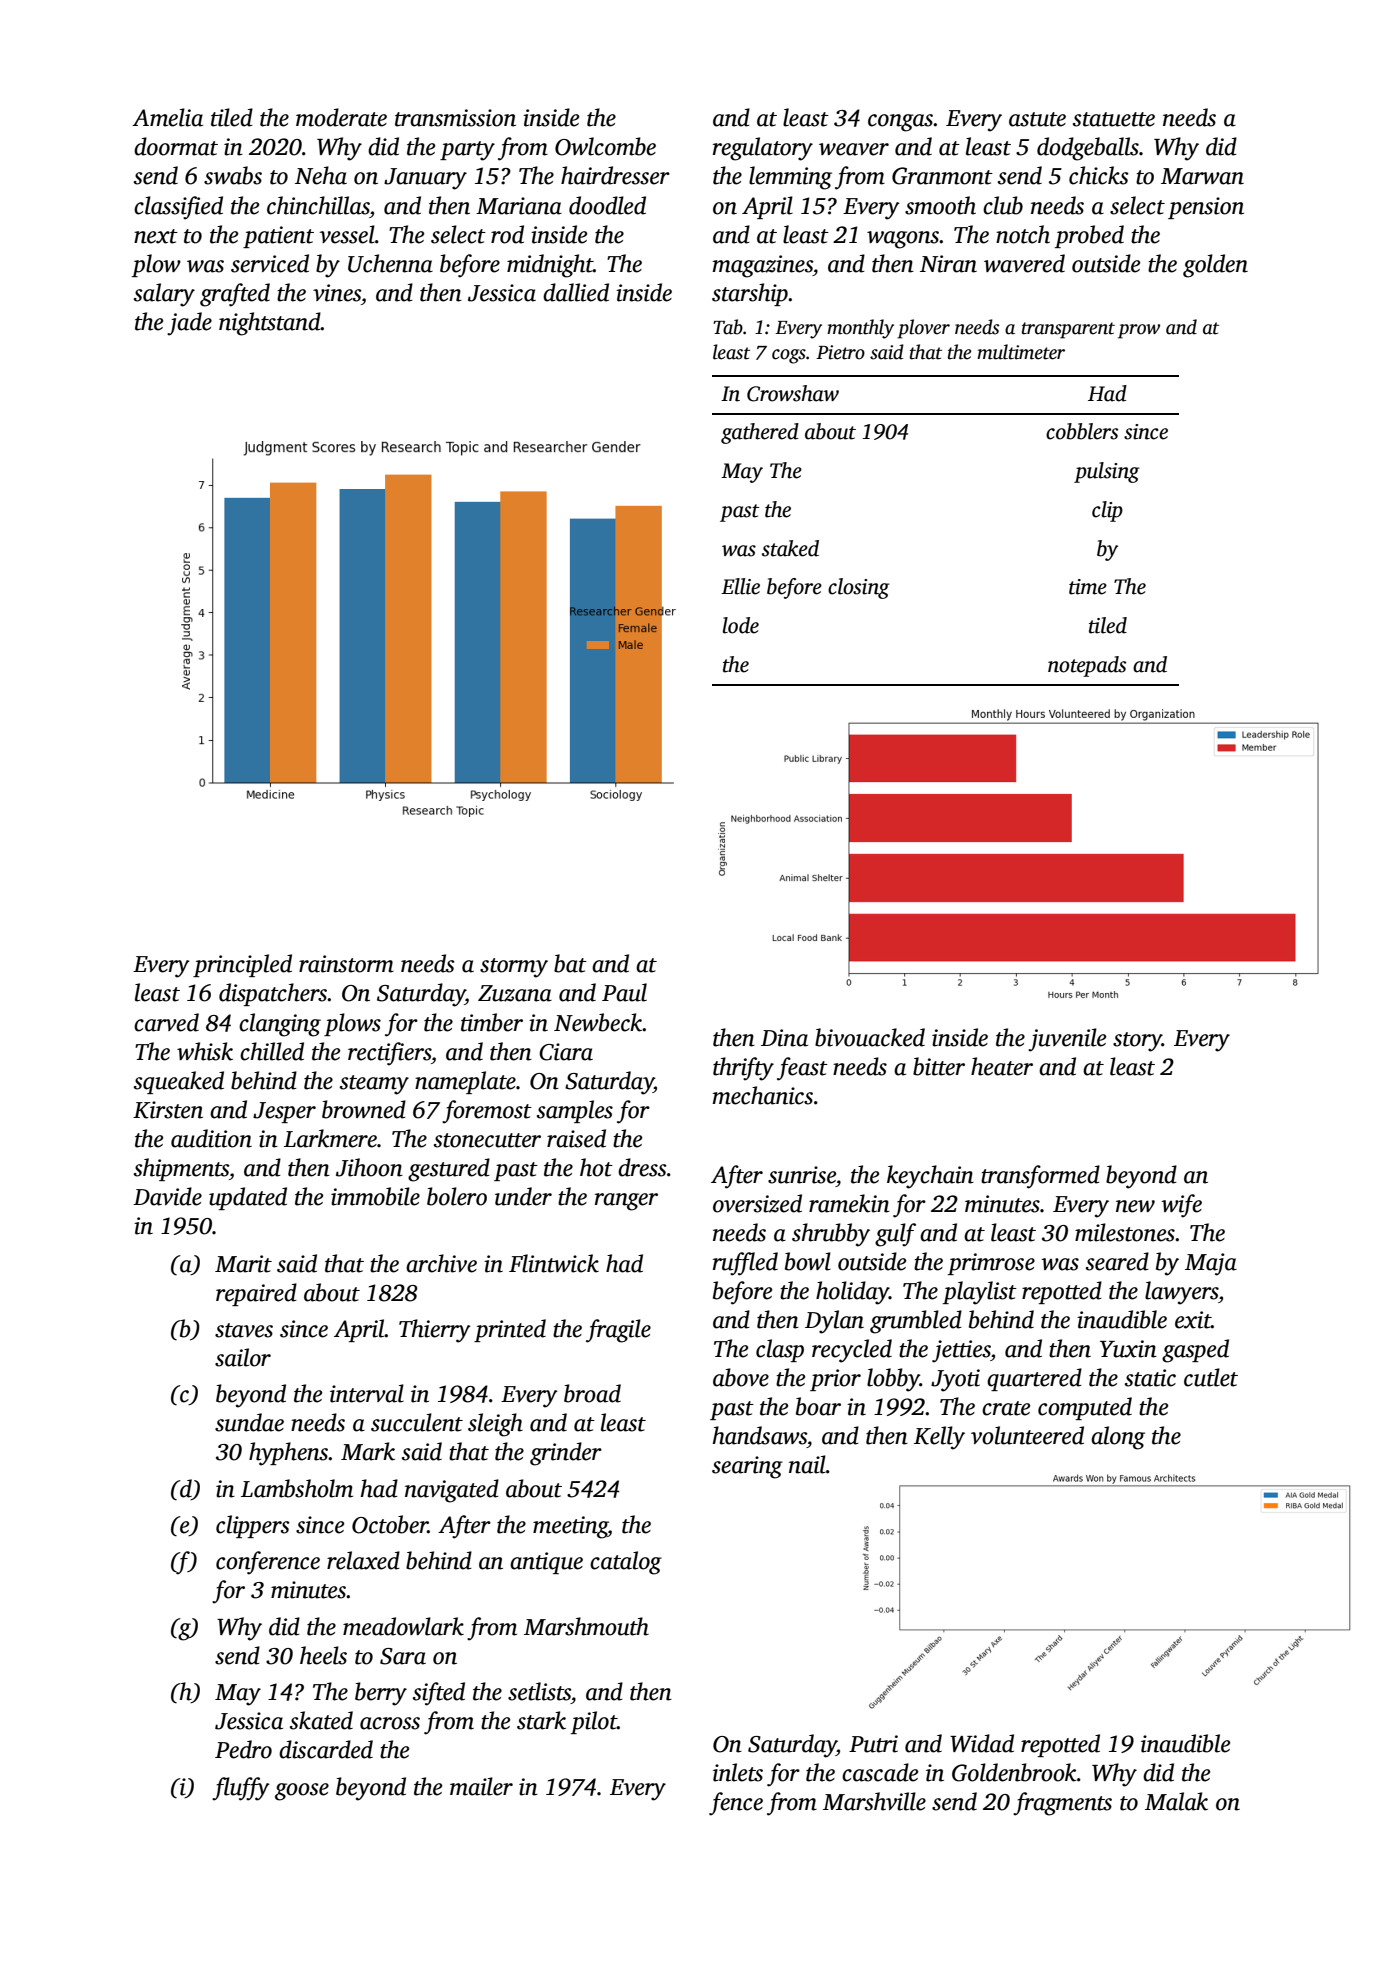 The width and height of the screenshot is (1386, 1969). Describe the element at coordinates (321, 1720) in the screenshot. I see `skated` at that location.
